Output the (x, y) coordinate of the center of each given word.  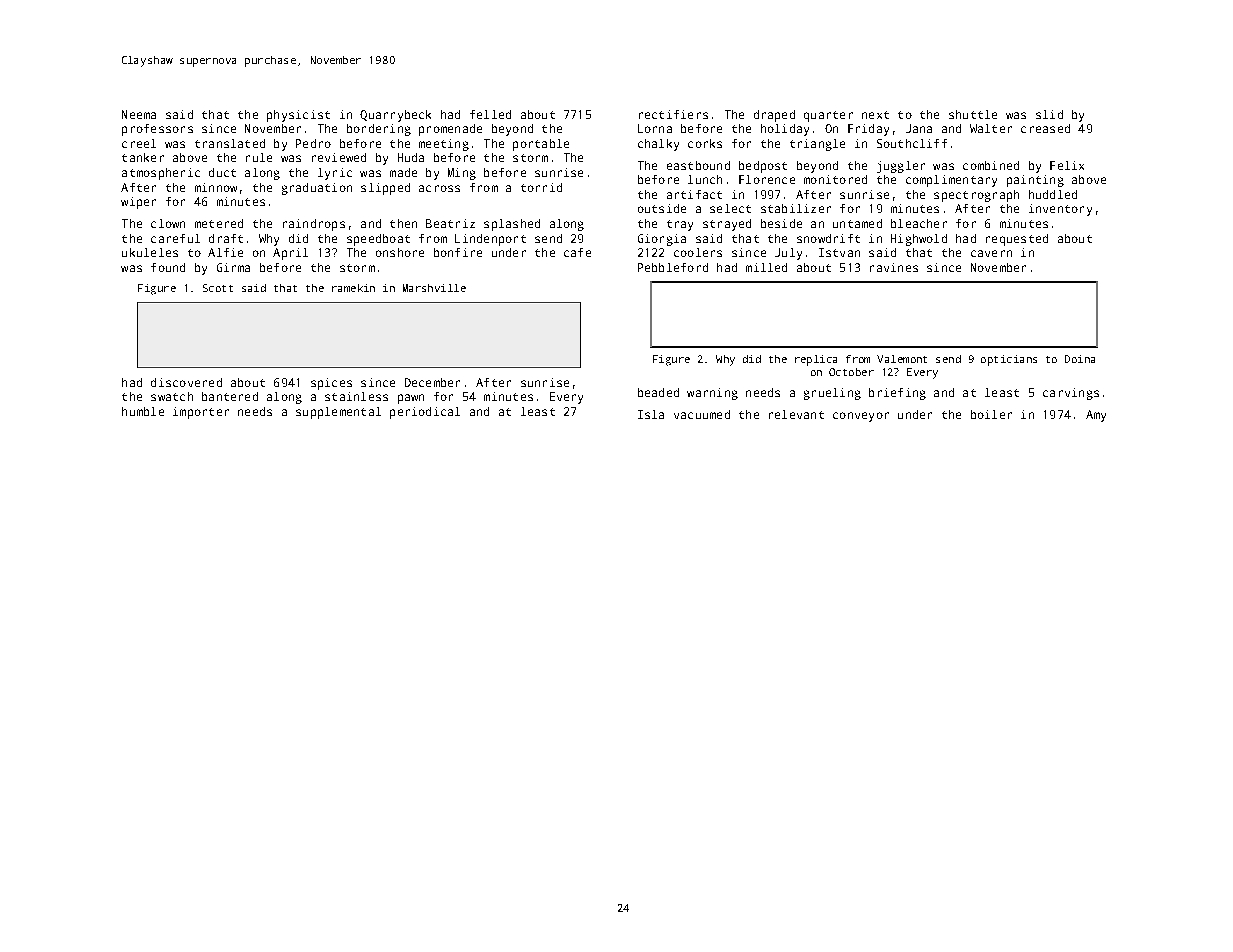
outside (662, 208)
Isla (651, 414)
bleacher (919, 223)
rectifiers (673, 114)
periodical (425, 413)
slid (1049, 114)
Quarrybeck (395, 116)
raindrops (314, 225)
